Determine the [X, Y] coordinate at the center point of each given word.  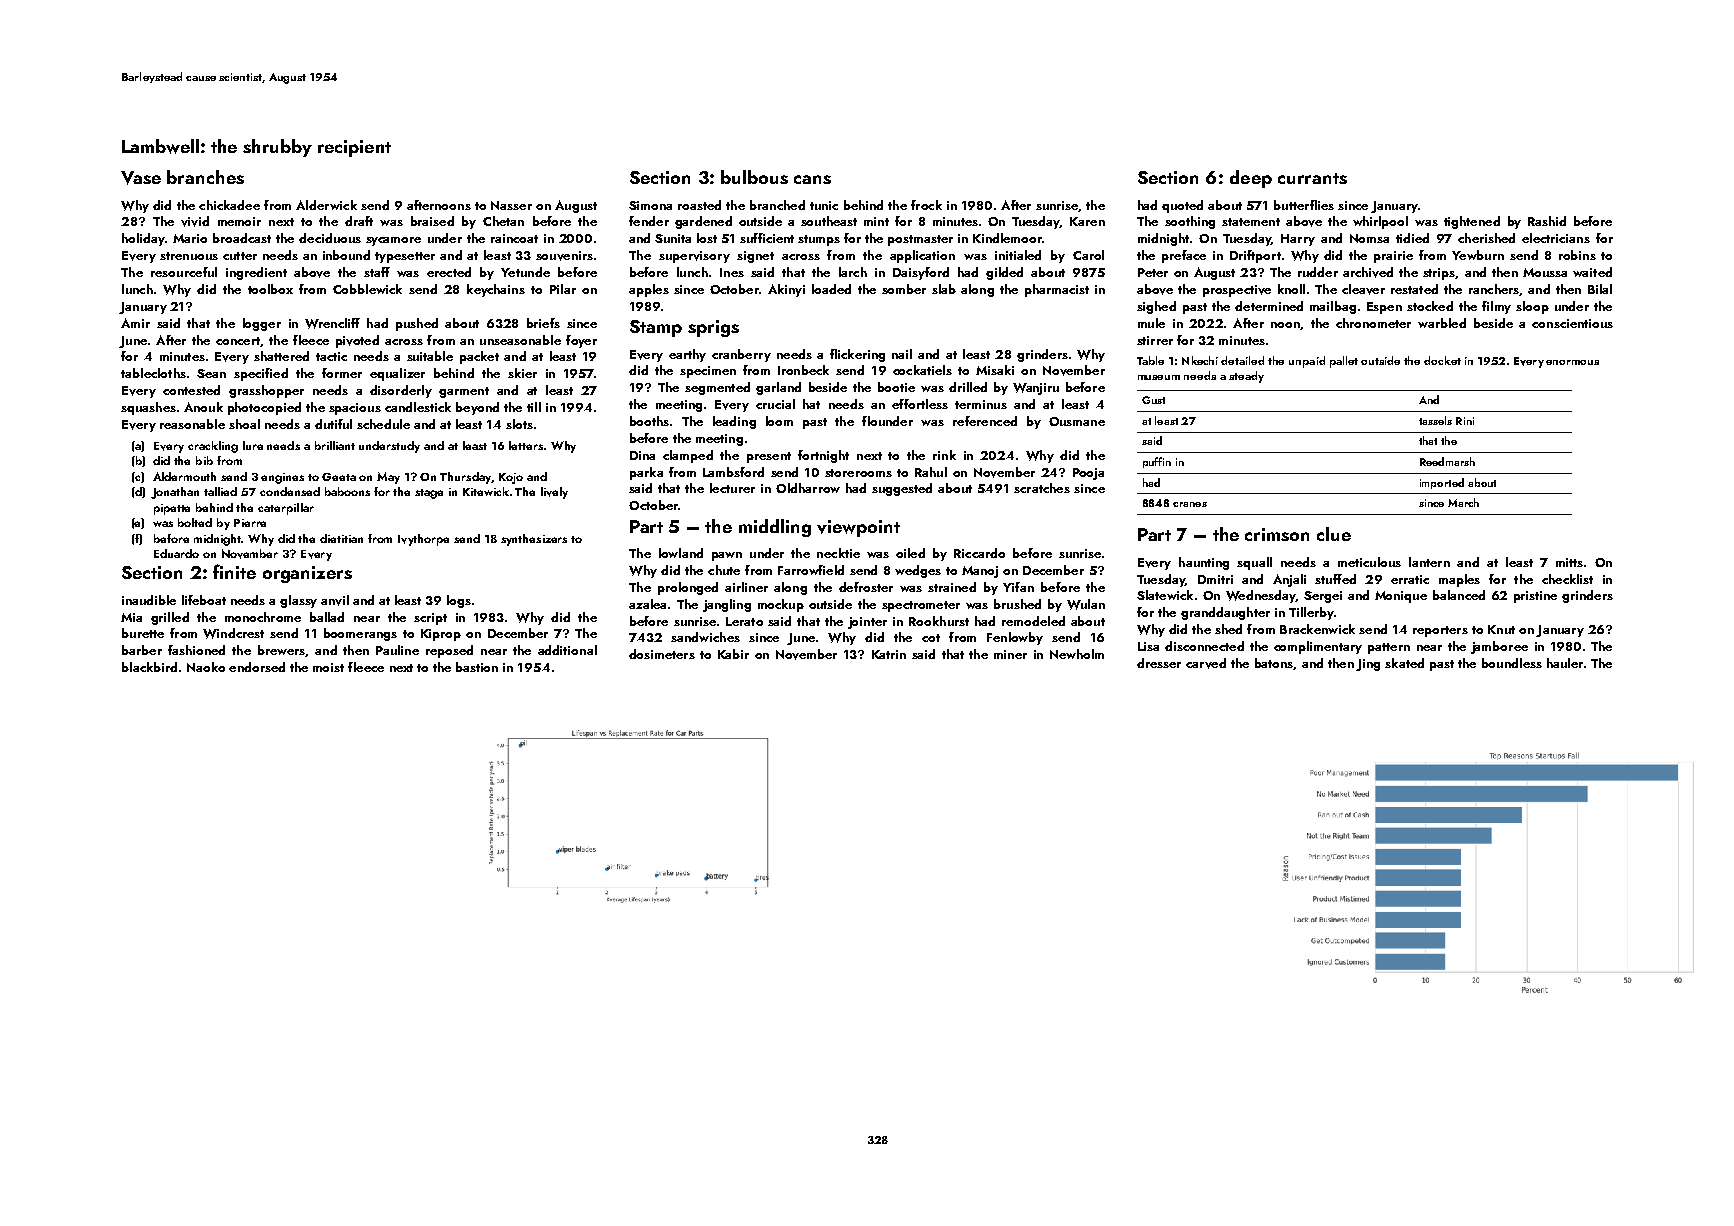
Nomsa [1369, 238]
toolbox [270, 289]
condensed [290, 491]
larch [853, 272]
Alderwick [326, 205]
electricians [1556, 238]
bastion [477, 667]
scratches [1042, 488]
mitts [1569, 562]
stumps [819, 240]
